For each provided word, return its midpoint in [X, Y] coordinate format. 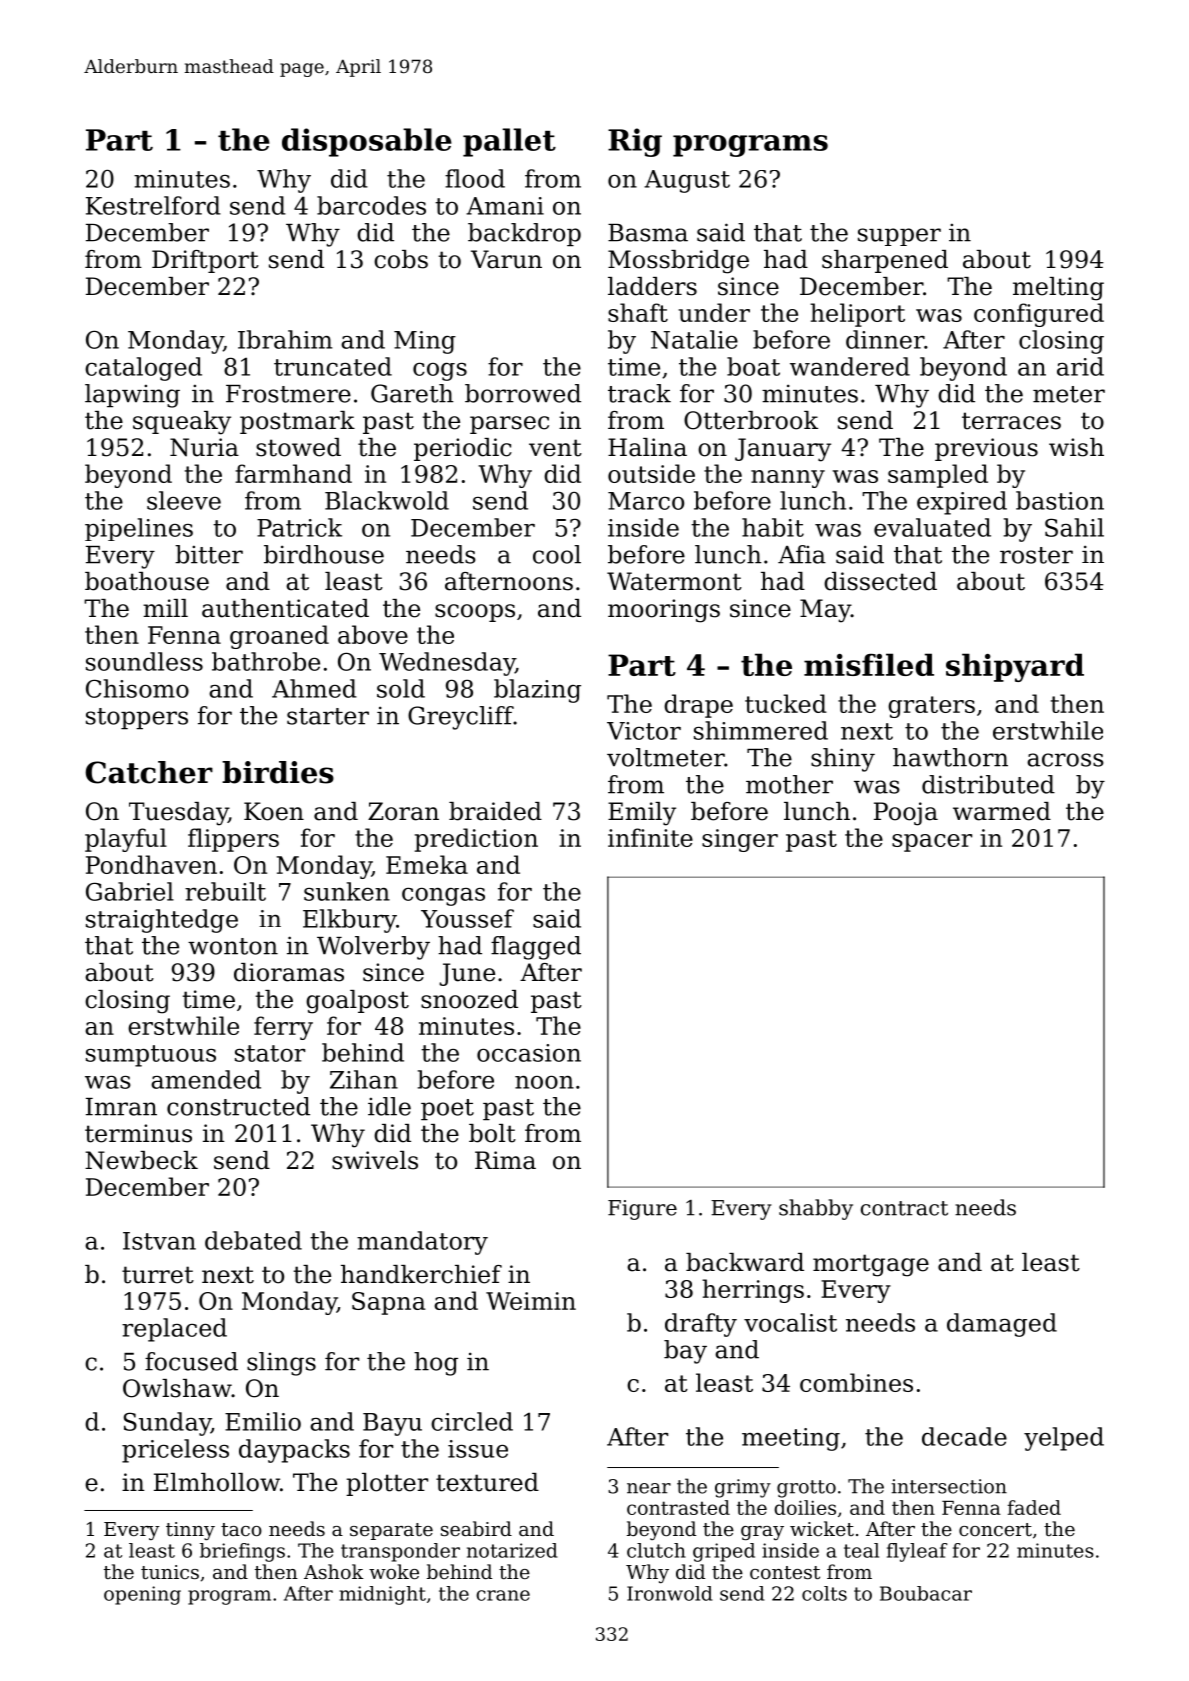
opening [142, 1595]
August [687, 181]
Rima [505, 1160]
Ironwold [669, 1593]
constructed [238, 1106]
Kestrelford [153, 205]
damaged [1002, 1325]
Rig [635, 142]
